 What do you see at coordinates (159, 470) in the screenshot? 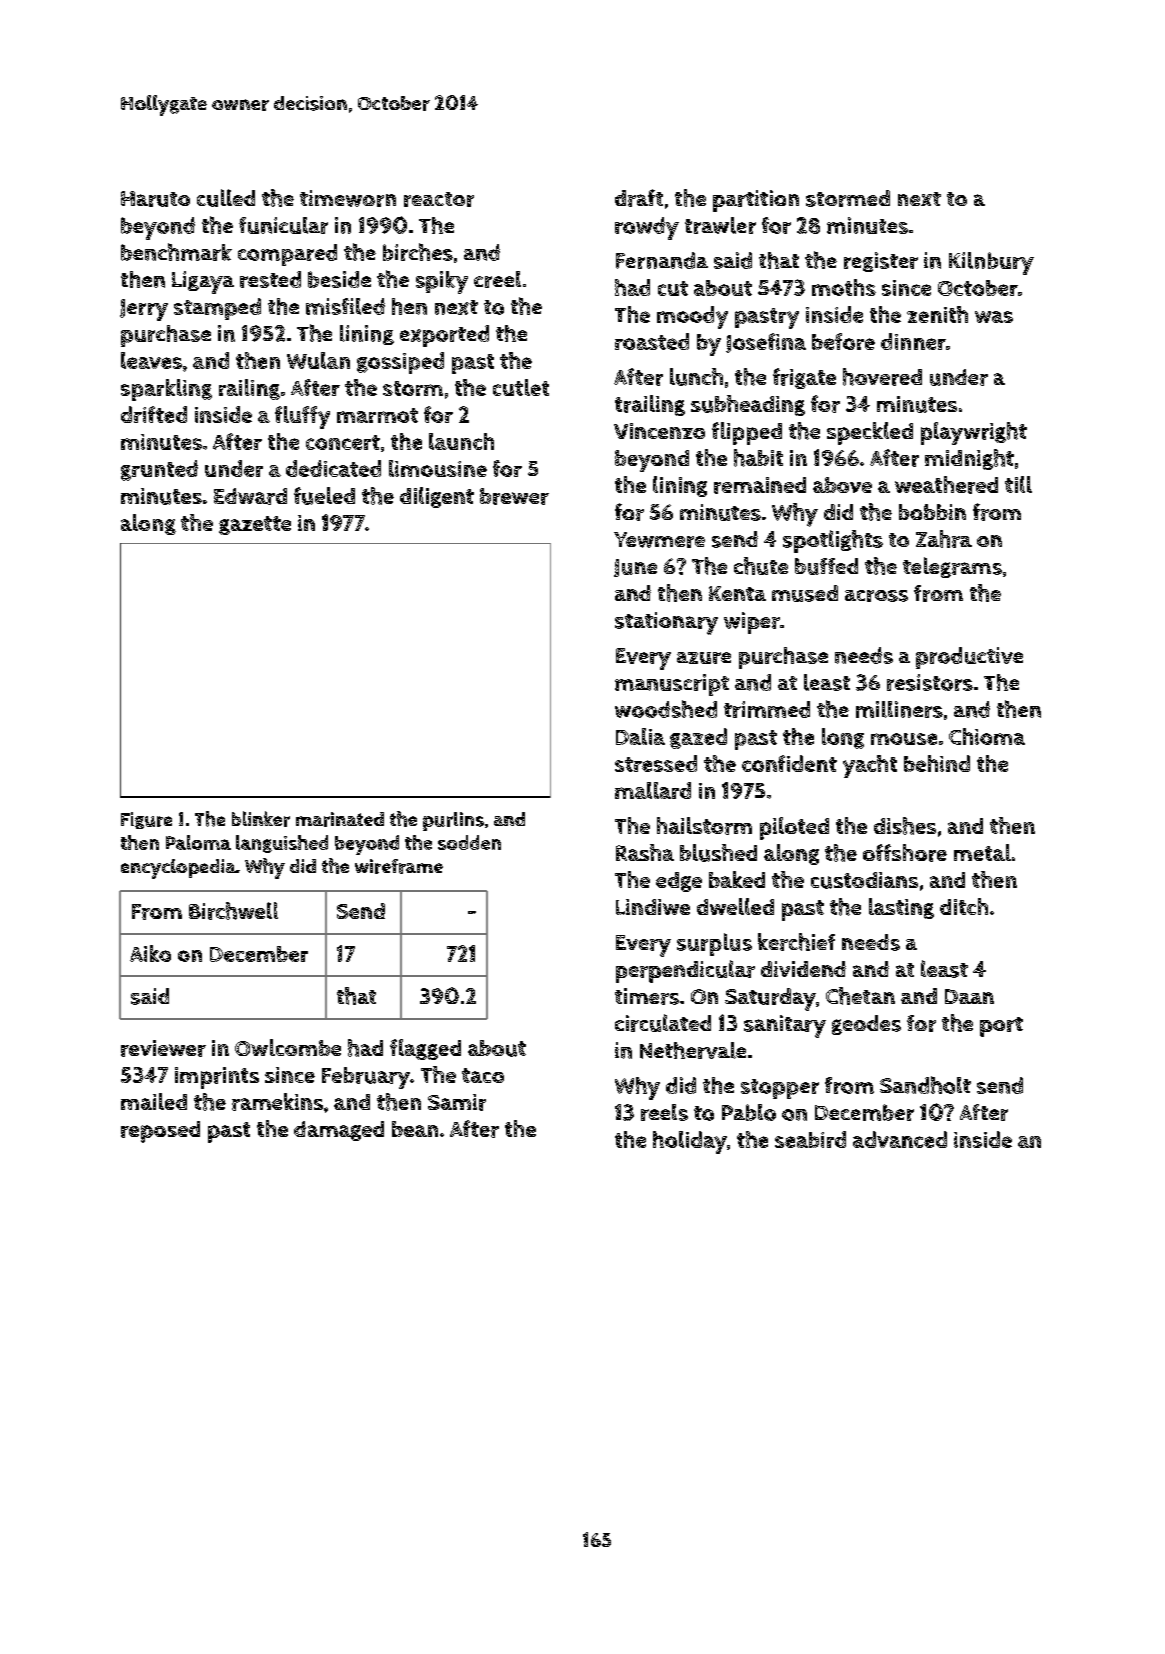
I see `grunted` at bounding box center [159, 470].
